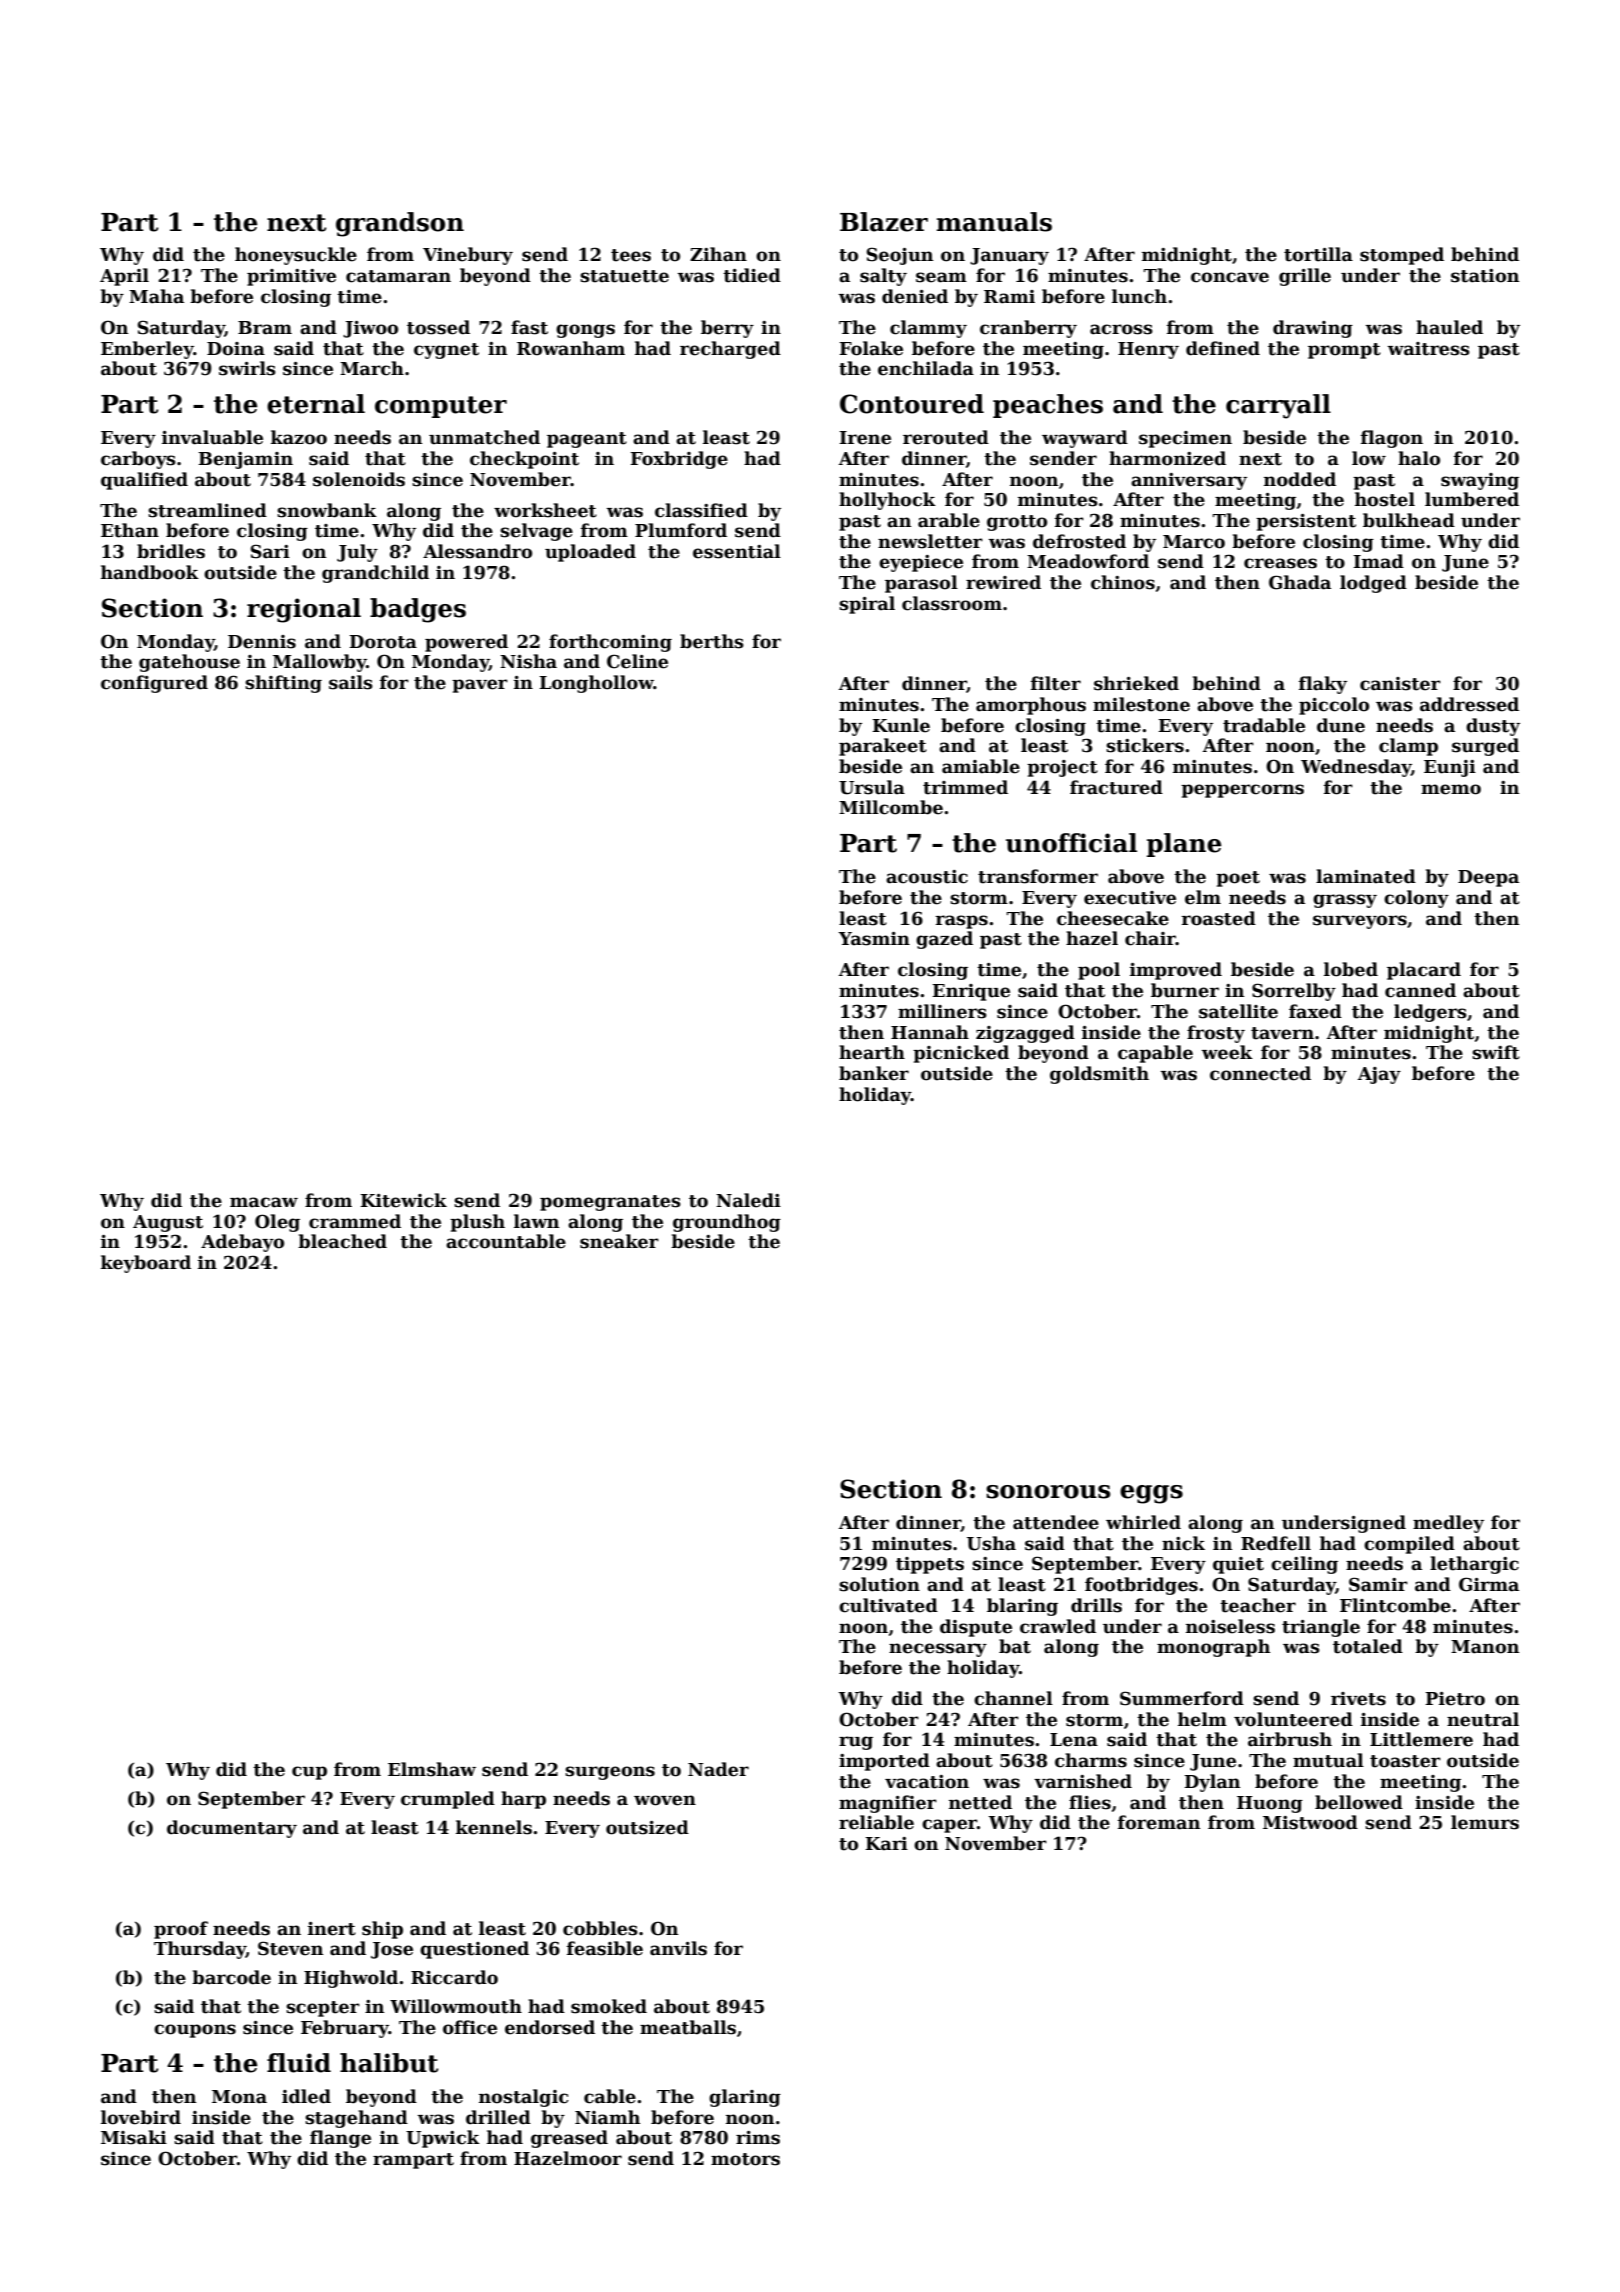 Image resolution: width=1620 pixels, height=2292 pixels. Describe the element at coordinates (239, 2097) in the page. I see `Mona` at that location.
